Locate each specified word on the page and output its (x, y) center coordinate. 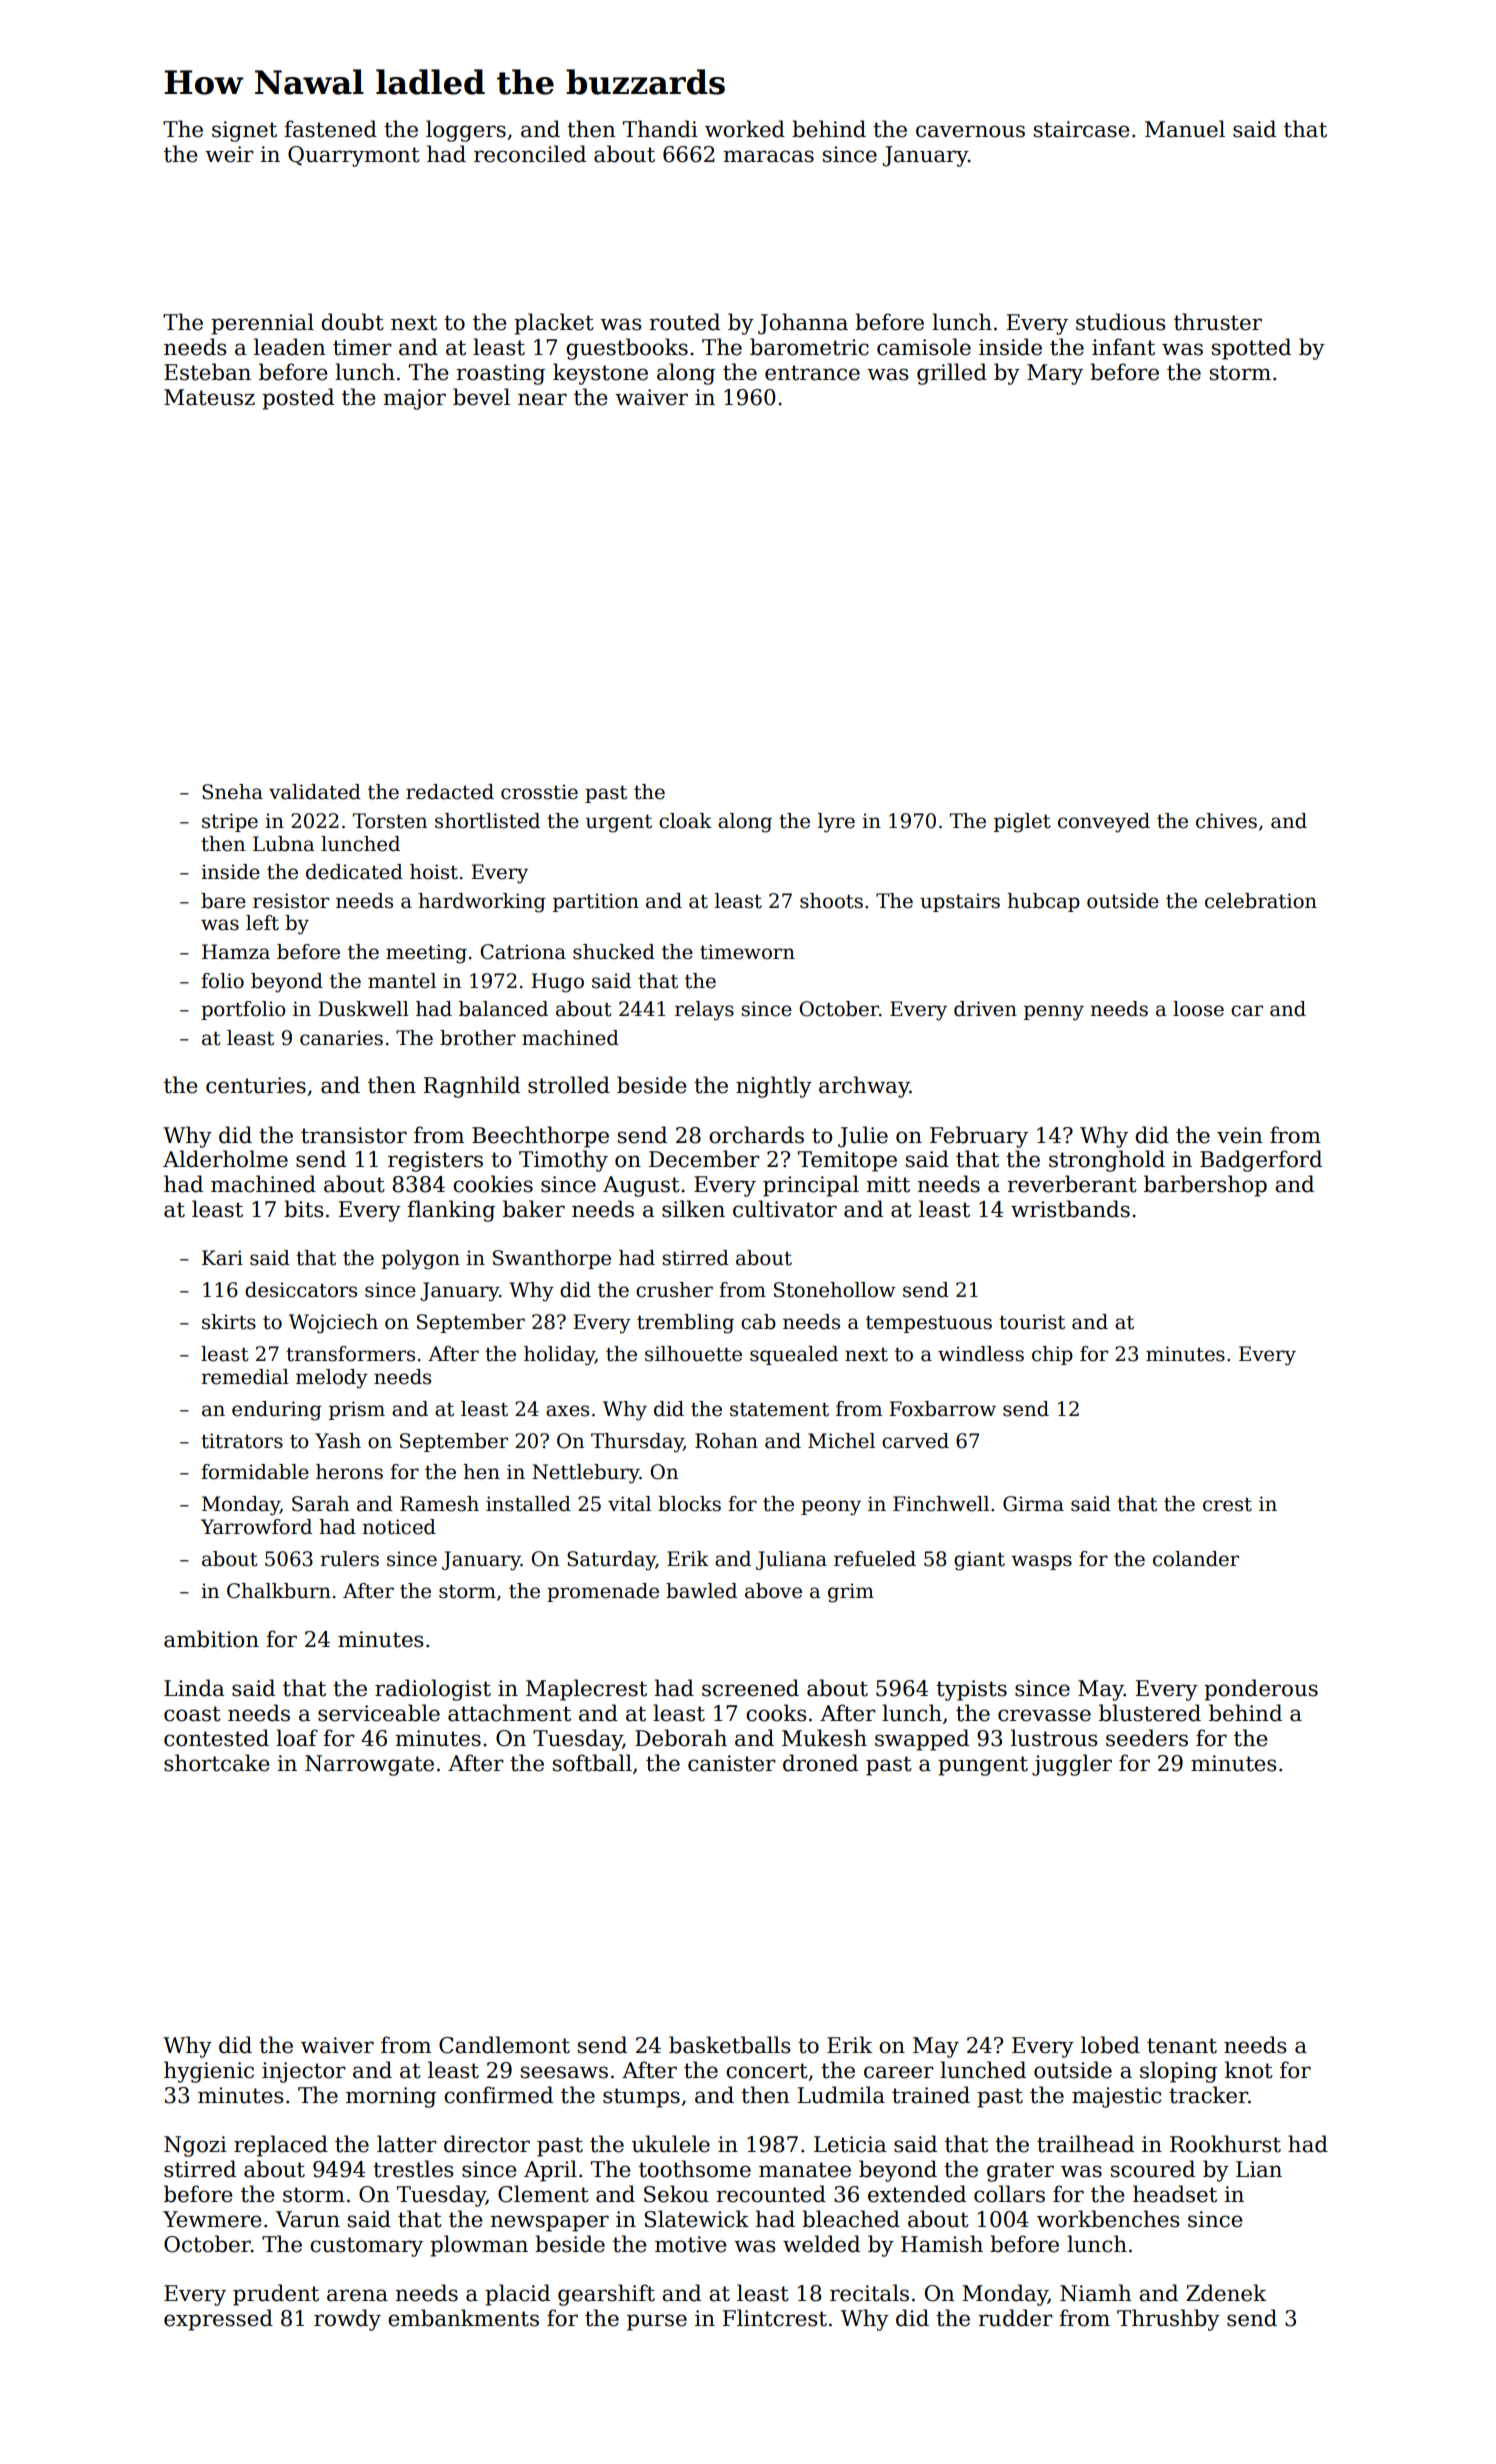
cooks (776, 1713)
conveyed (1104, 823)
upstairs (960, 902)
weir (229, 154)
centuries (256, 1085)
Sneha (232, 792)
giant (979, 1561)
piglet (1022, 823)
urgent (619, 824)
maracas (768, 156)
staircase (1082, 129)
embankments (463, 2318)
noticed (399, 1527)
